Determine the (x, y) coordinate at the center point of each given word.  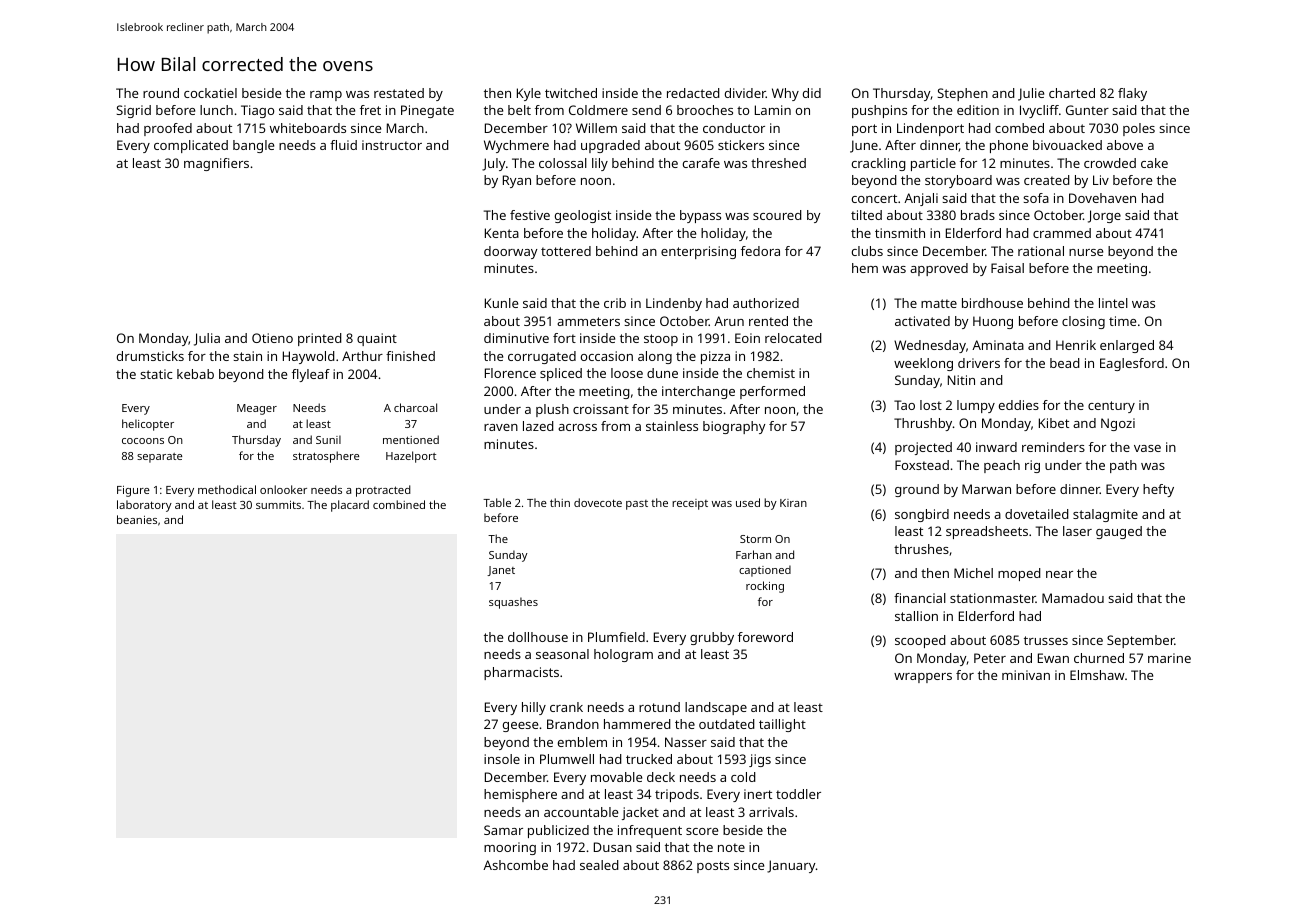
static (156, 374)
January (791, 866)
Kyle (529, 94)
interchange (698, 392)
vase (1147, 448)
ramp (326, 96)
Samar (503, 830)
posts (713, 867)
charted (1072, 93)
